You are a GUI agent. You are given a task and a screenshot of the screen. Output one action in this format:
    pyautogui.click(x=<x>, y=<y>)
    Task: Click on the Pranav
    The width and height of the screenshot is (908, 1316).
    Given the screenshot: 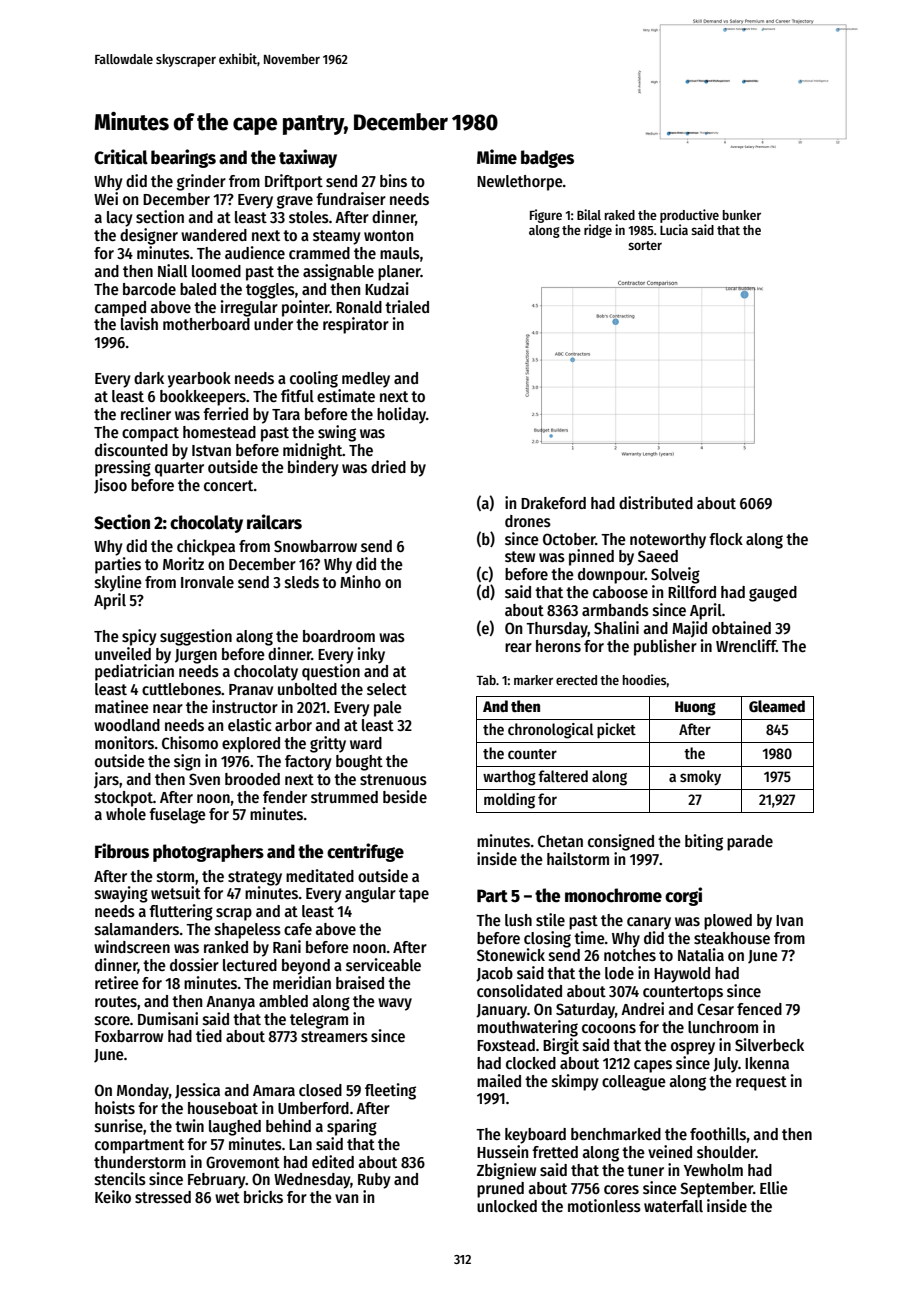 What is the action you would take?
    pyautogui.click(x=251, y=689)
